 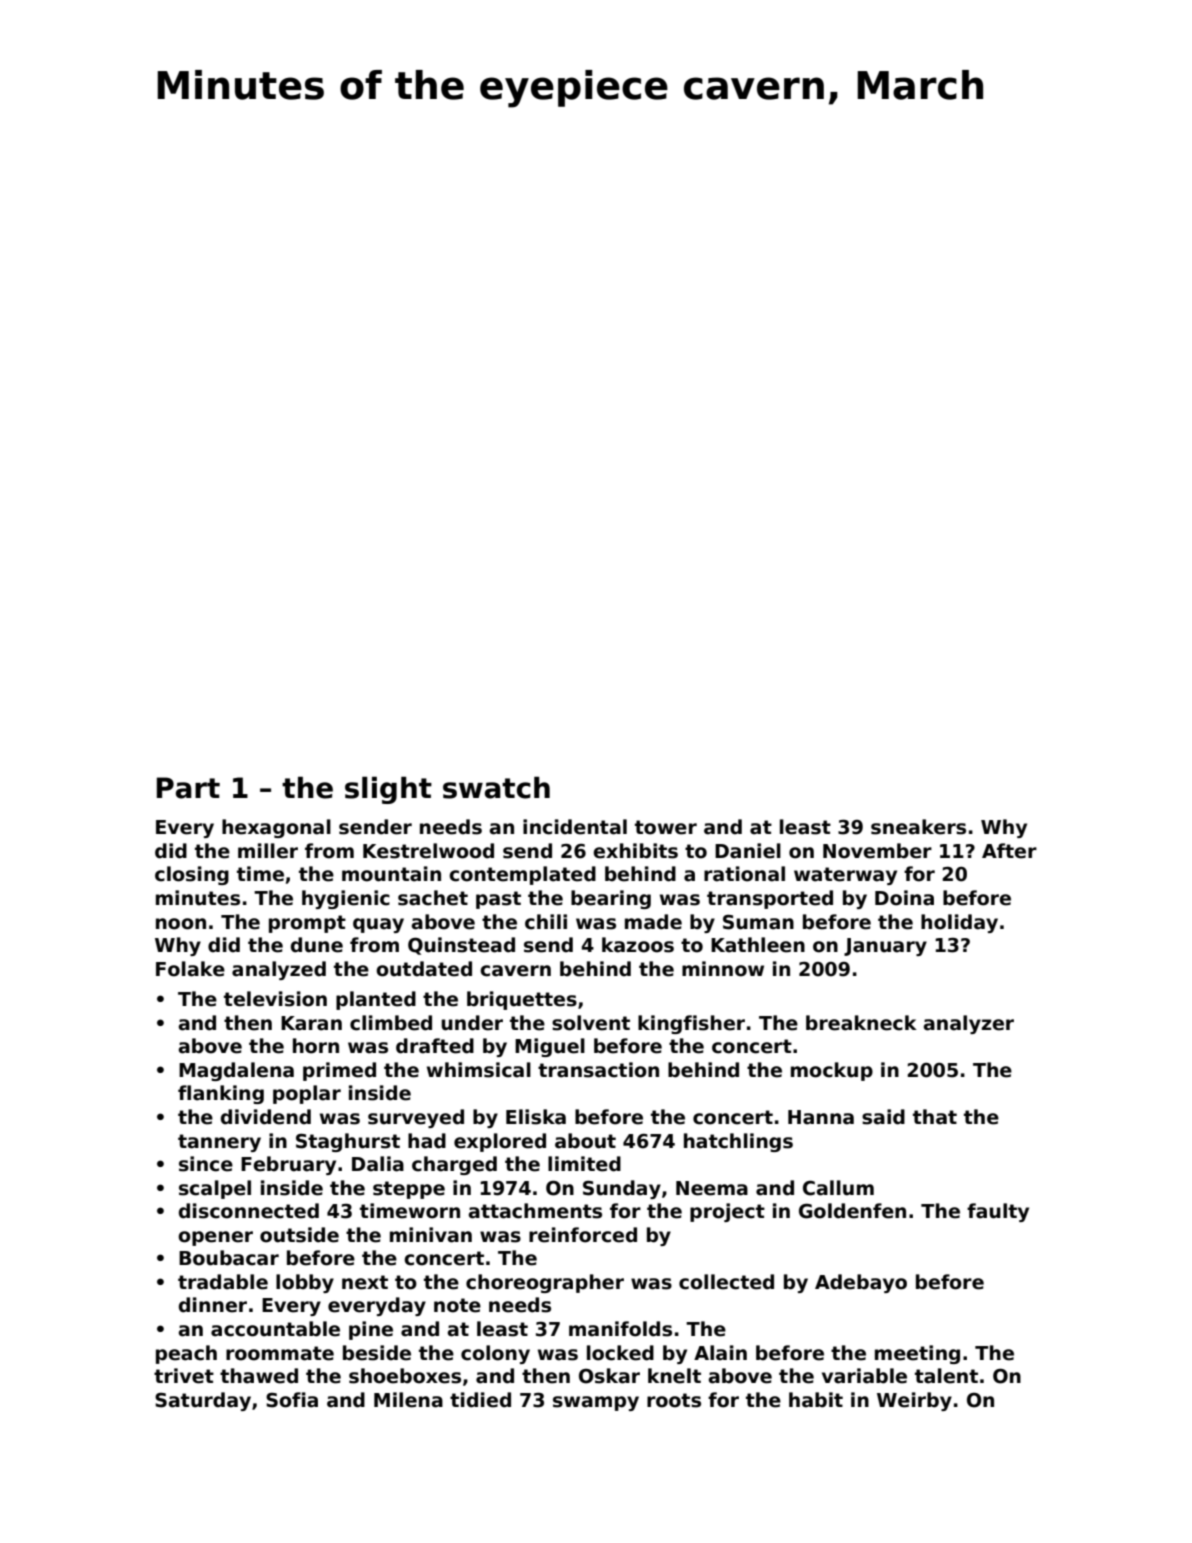 I want to click on peach, so click(x=186, y=1354).
